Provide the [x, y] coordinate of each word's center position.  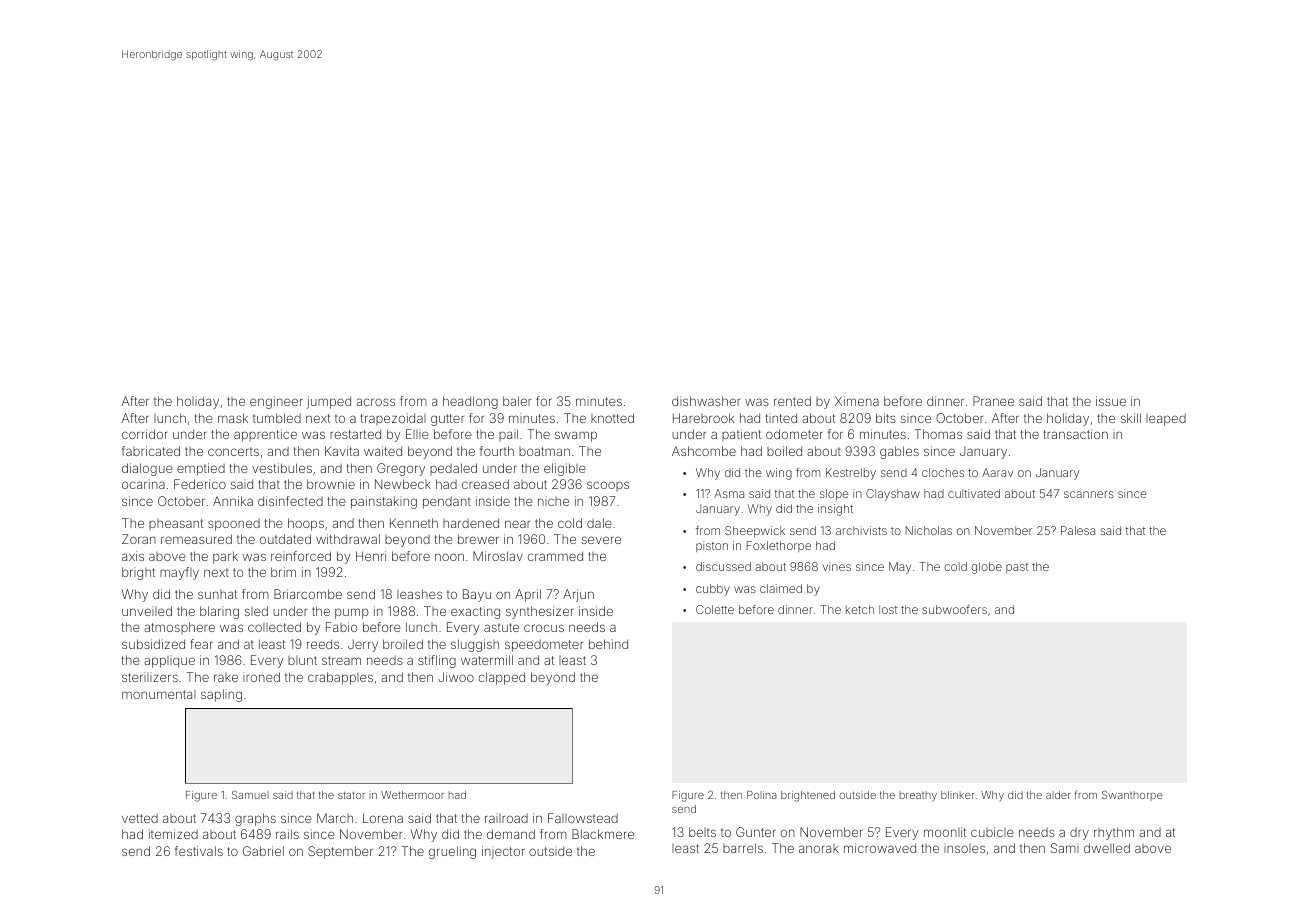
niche [553, 501]
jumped [329, 402]
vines [837, 566]
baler [517, 401]
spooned [234, 525]
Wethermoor [412, 795]
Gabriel [263, 851]
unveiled [147, 611]
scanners [1089, 494]
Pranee [993, 401]
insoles [964, 848]
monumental [159, 694]
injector [503, 852]
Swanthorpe [1132, 795]
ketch [860, 609]
